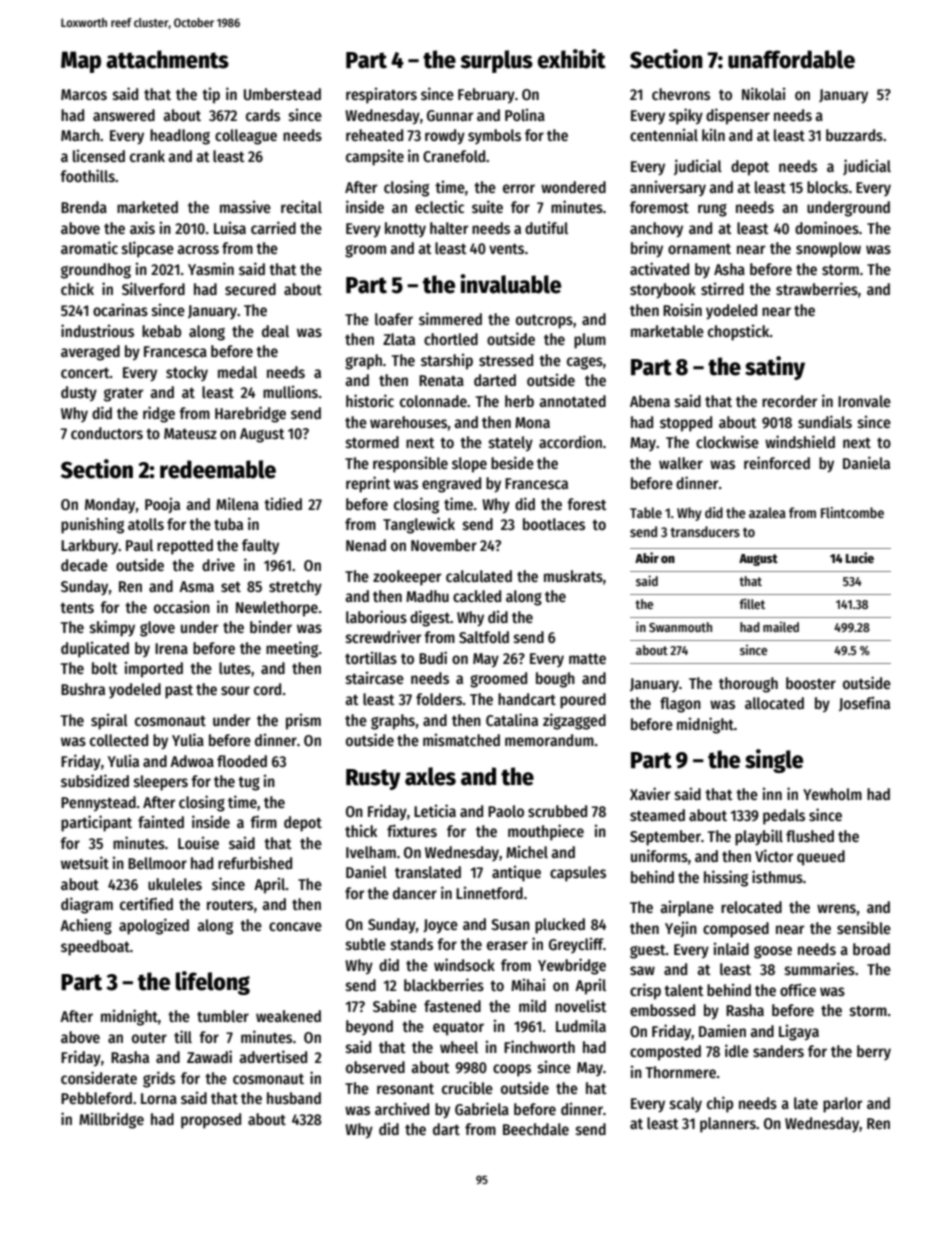 The width and height of the image is (952, 1233). Describe the element at coordinates (681, 94) in the image. I see `chevrons` at that location.
